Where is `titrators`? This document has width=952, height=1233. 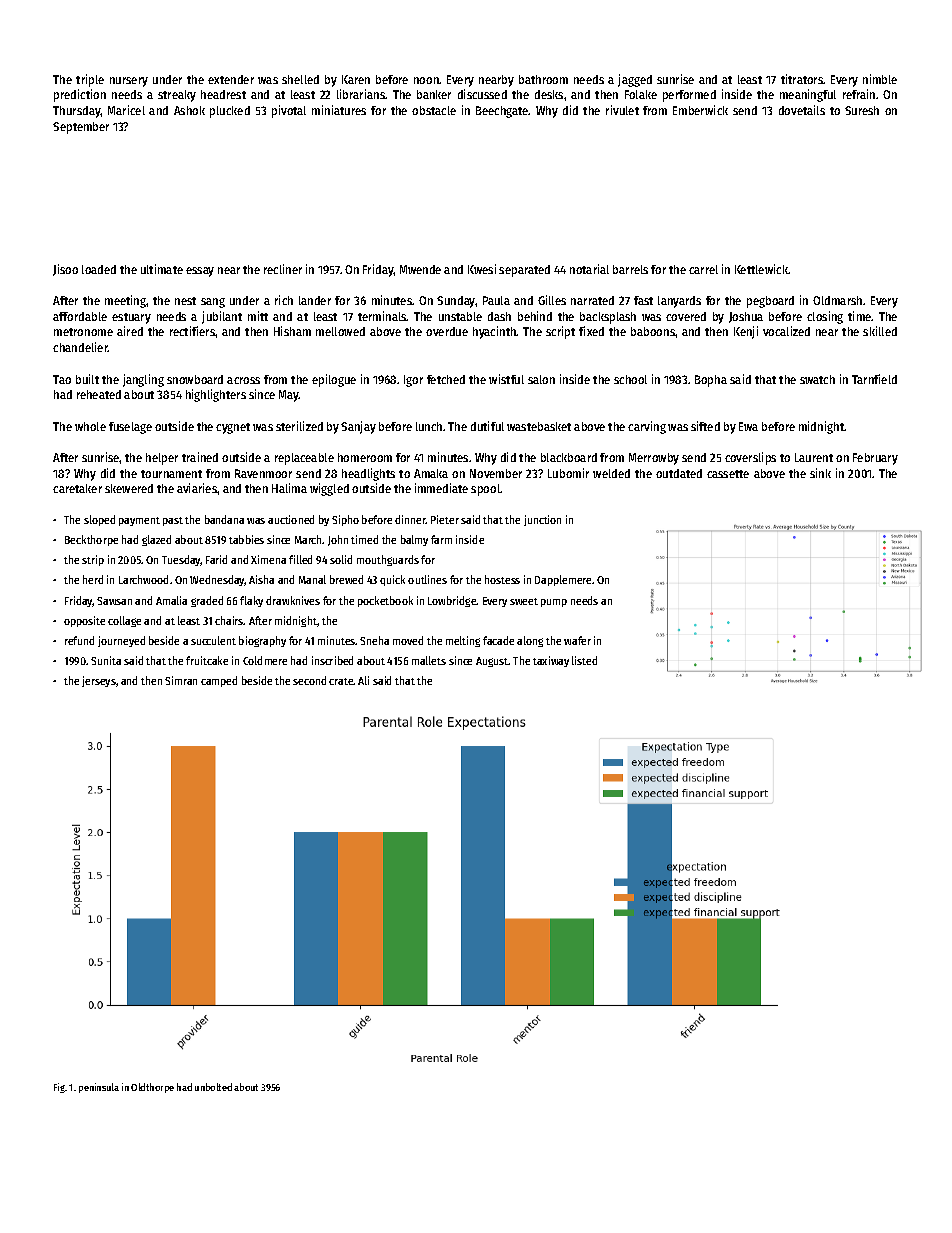 titrators is located at coordinates (802, 79).
